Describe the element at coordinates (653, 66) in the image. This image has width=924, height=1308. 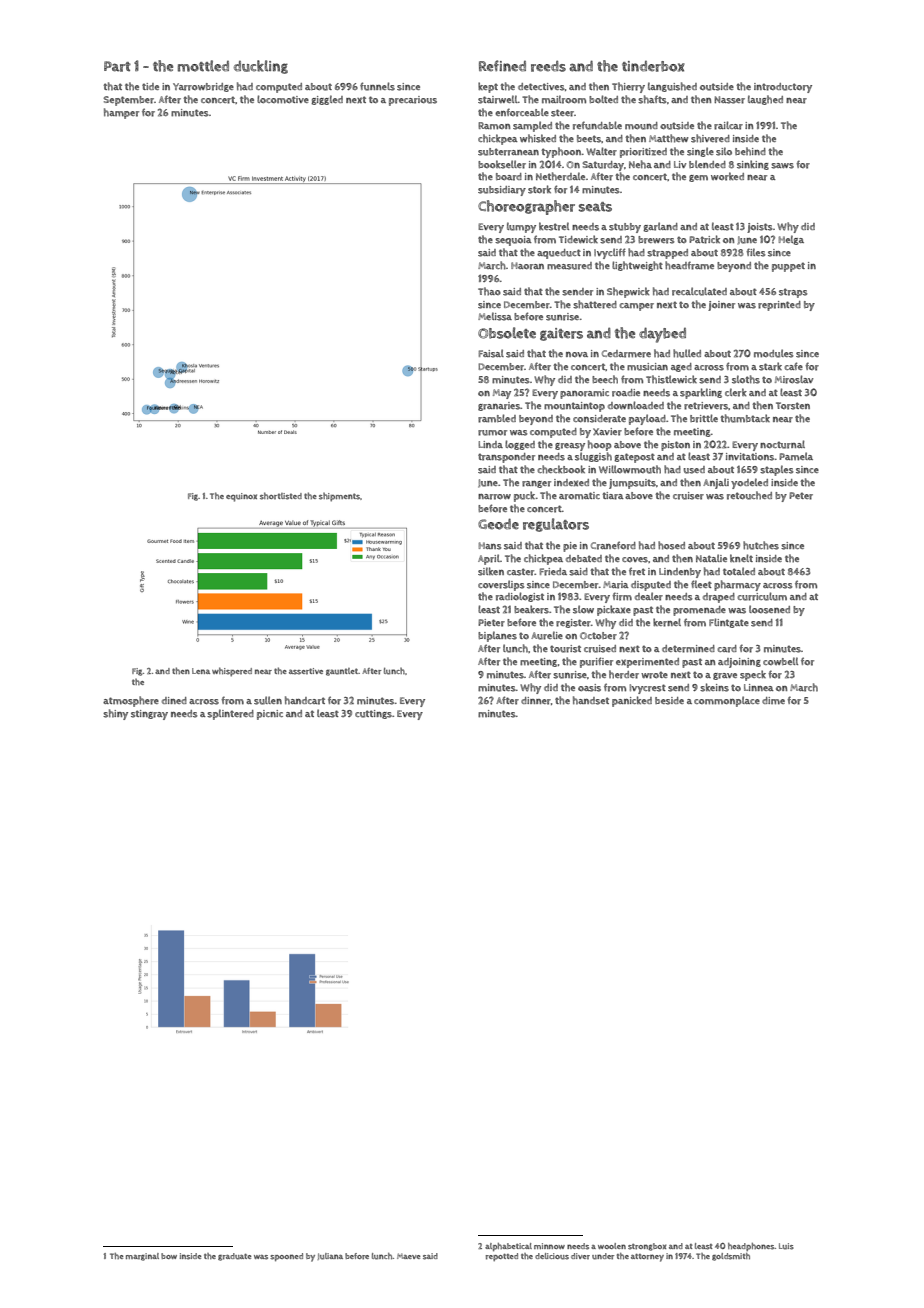
I see `tinderbox` at that location.
